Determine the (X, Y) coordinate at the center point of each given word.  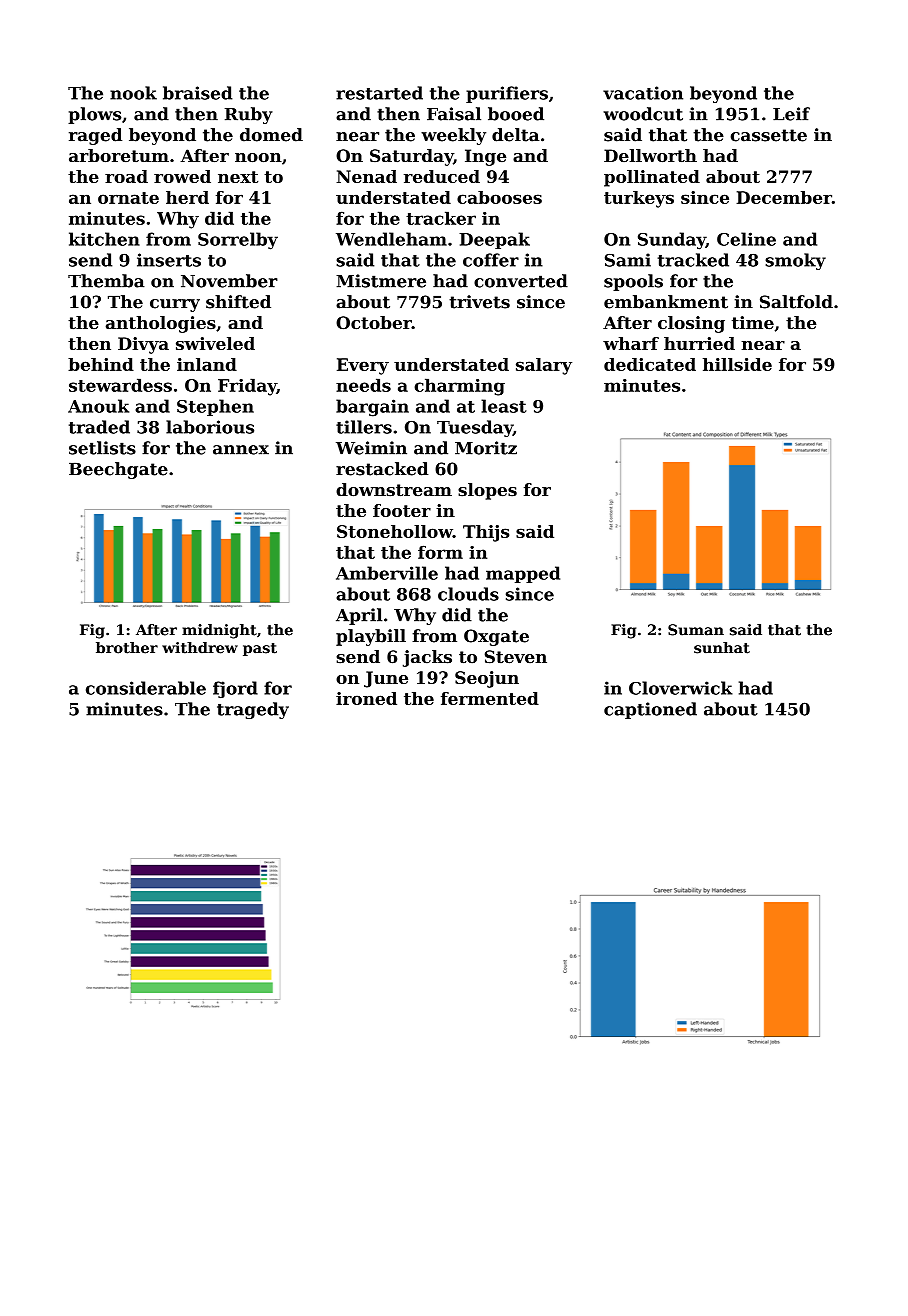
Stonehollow (395, 531)
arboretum (119, 155)
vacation (643, 93)
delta (515, 135)
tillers (364, 427)
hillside (737, 364)
